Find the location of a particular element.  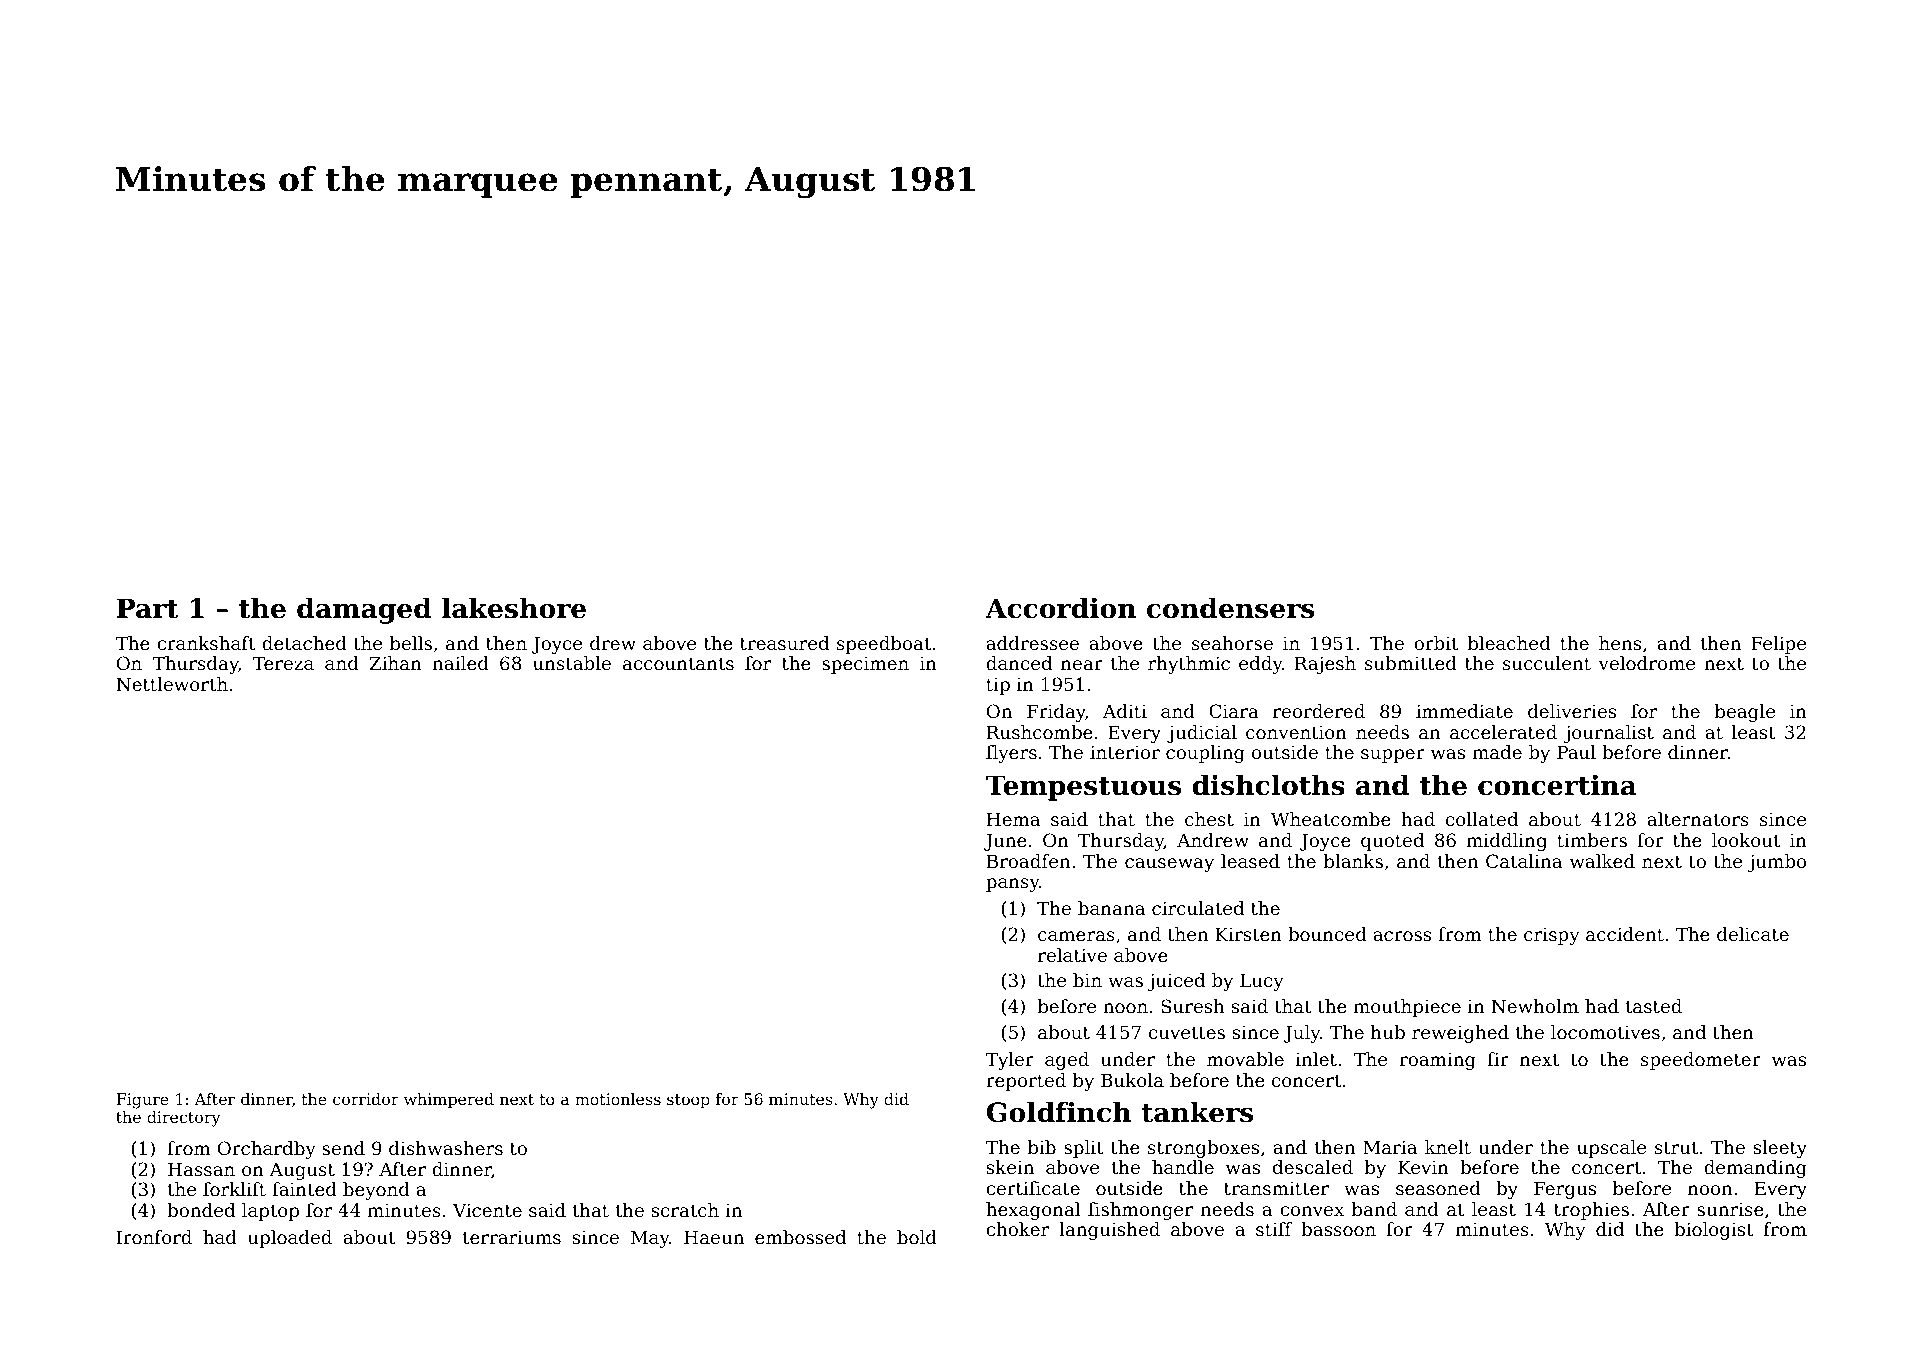

Catalina is located at coordinates (1524, 861).
